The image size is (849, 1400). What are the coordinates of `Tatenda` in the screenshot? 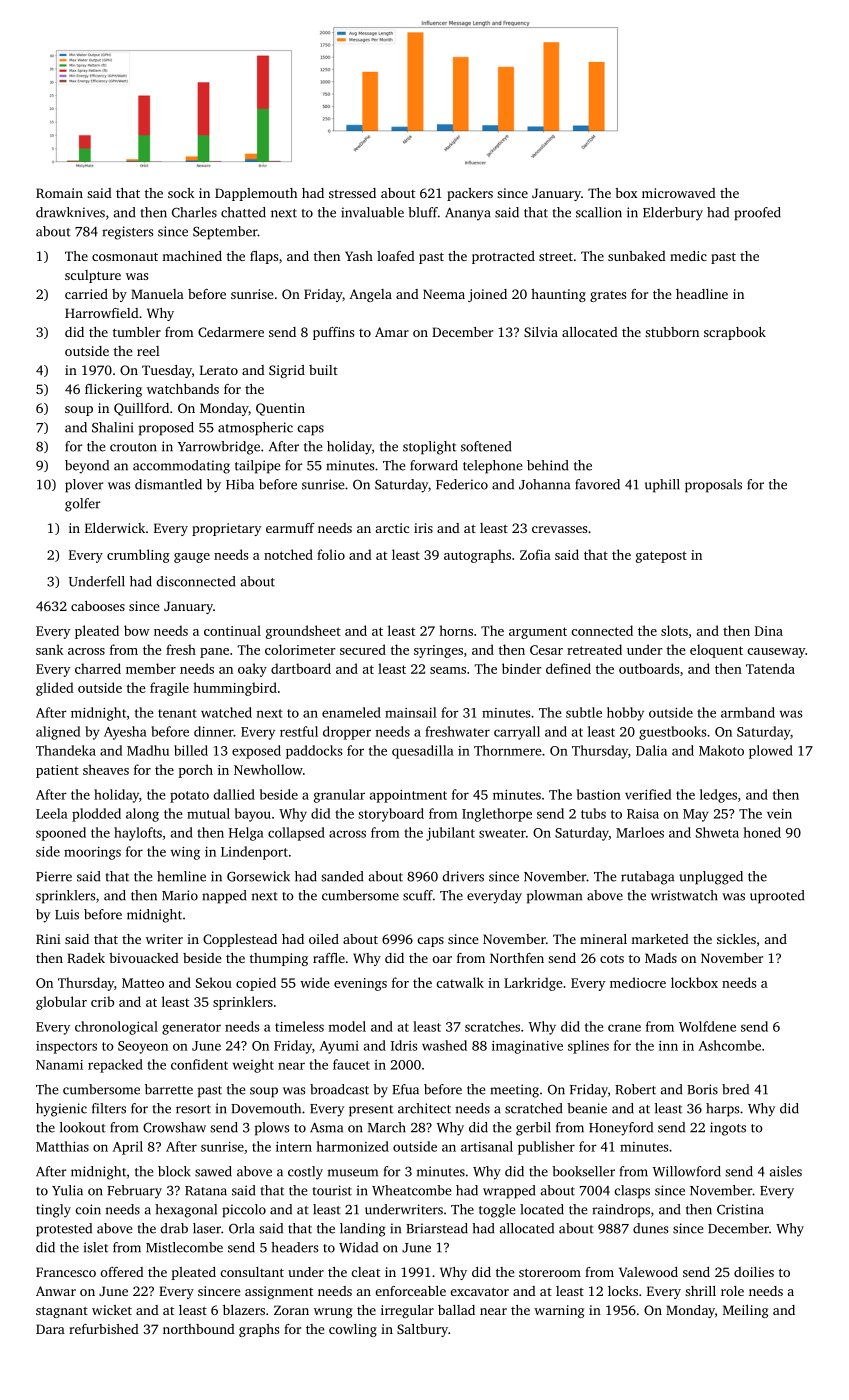 It's located at (770, 668).
